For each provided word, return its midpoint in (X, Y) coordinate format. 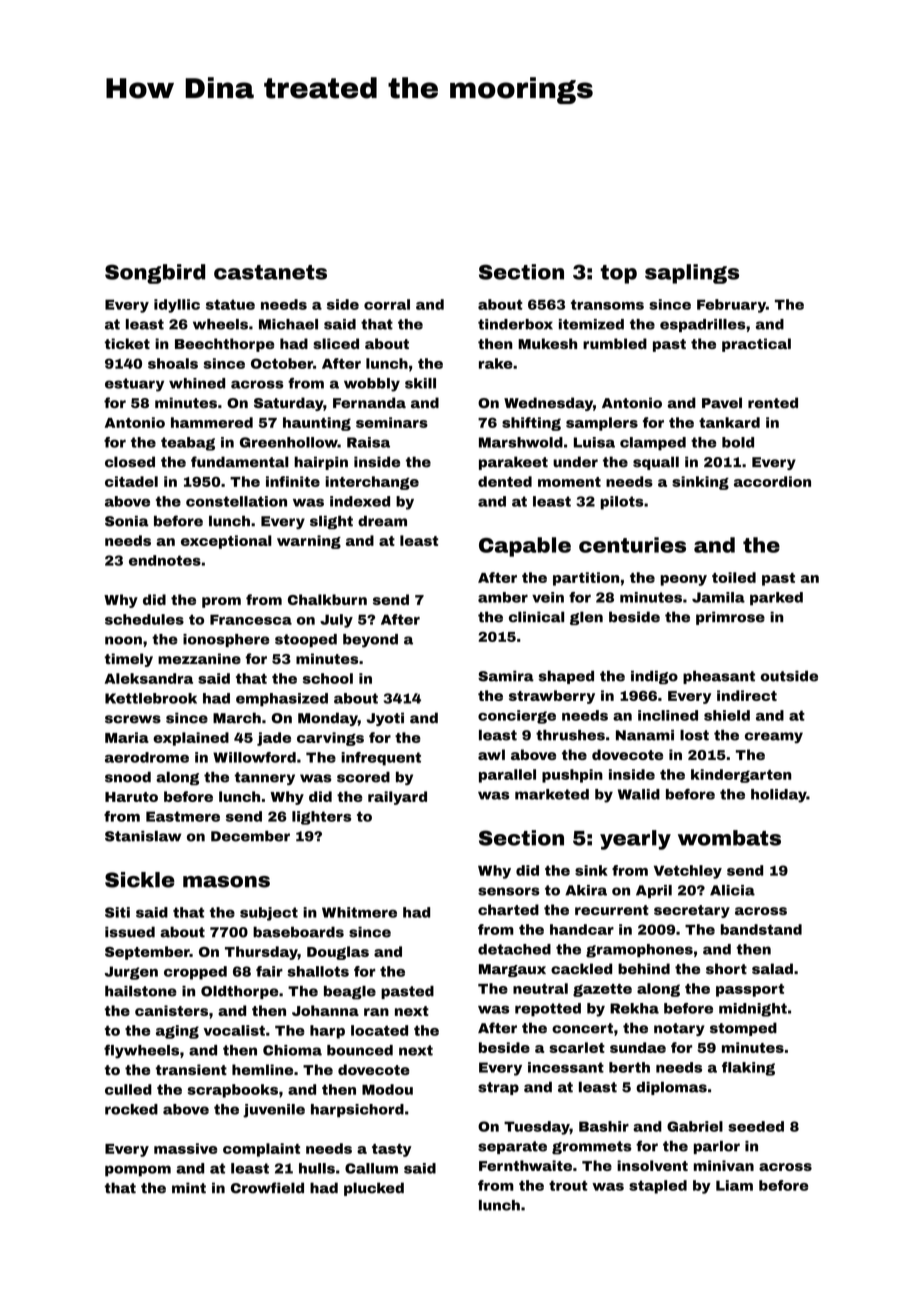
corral (387, 304)
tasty (392, 1150)
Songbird (155, 274)
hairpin (321, 463)
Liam (734, 1185)
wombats (729, 838)
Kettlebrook (151, 698)
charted (508, 909)
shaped (566, 677)
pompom (138, 1171)
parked (776, 599)
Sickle (140, 880)
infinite (293, 481)
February (731, 306)
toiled (734, 577)
